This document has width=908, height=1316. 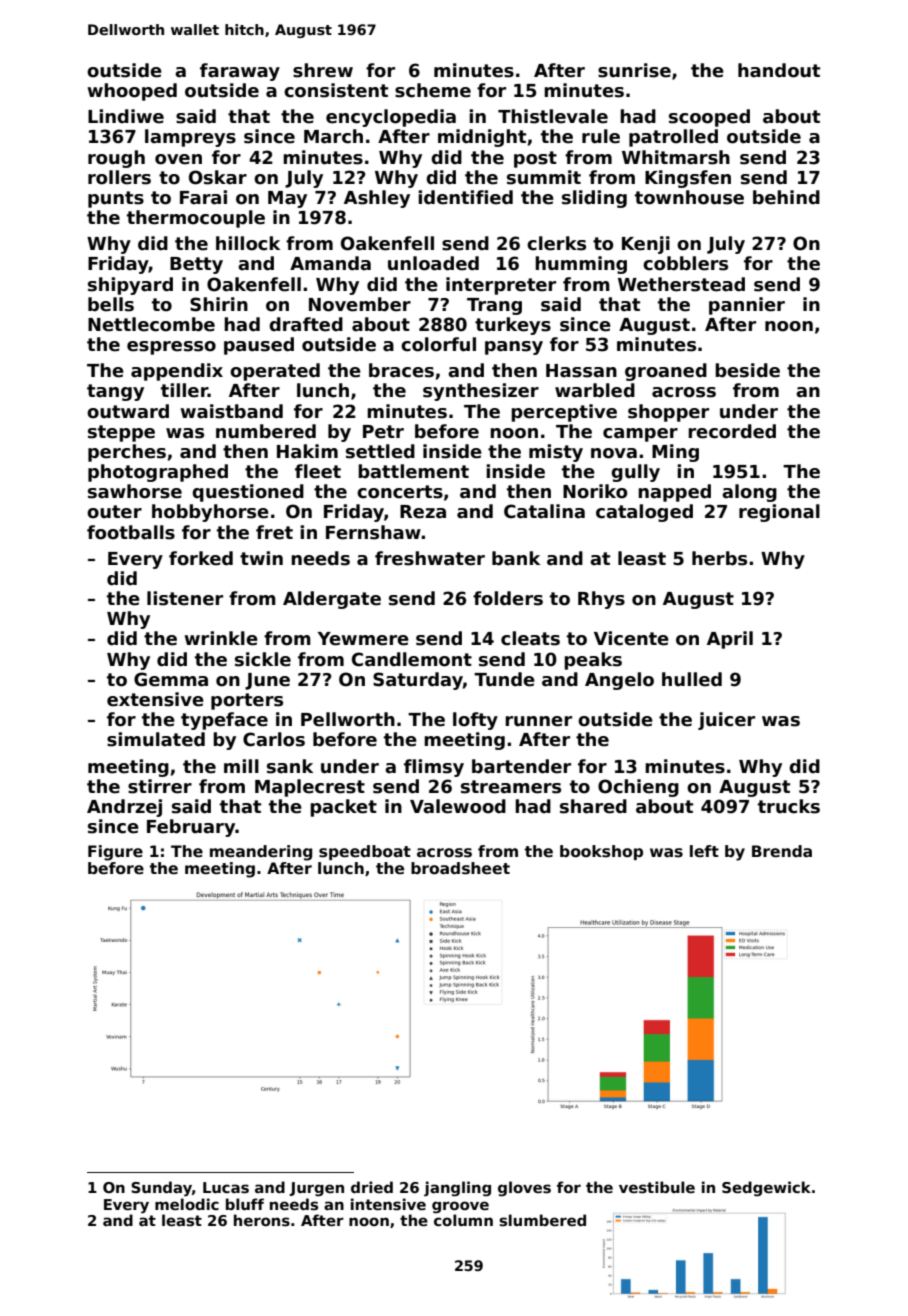 What do you see at coordinates (240, 72) in the document?
I see `faraway` at bounding box center [240, 72].
